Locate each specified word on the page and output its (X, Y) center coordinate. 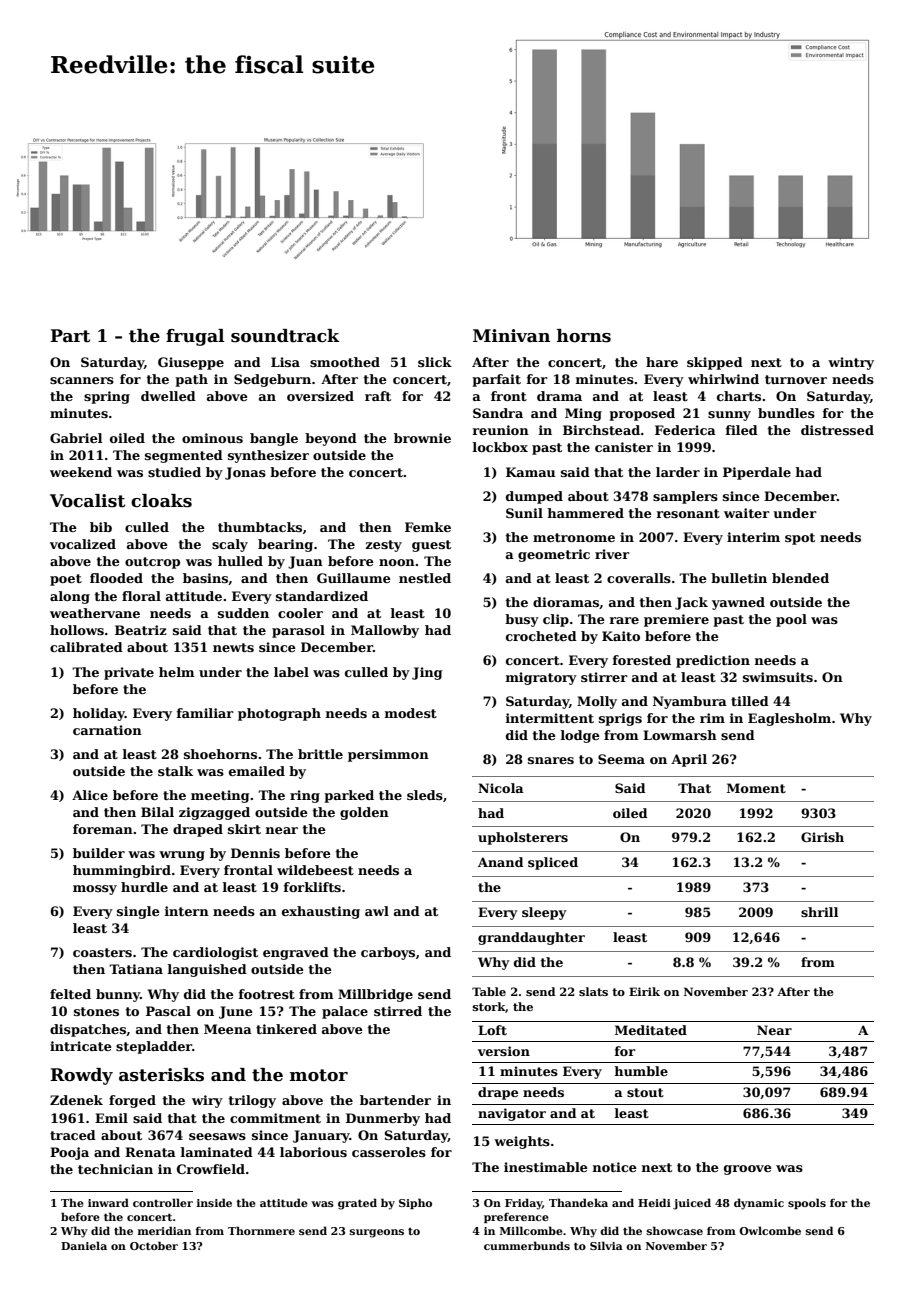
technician (115, 1169)
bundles (786, 413)
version (504, 1051)
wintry (851, 363)
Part (70, 336)
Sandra (498, 413)
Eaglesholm (789, 719)
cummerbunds (527, 1245)
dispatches (88, 1030)
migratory (541, 678)
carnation (107, 730)
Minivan (511, 336)
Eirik (644, 991)
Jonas (245, 473)
